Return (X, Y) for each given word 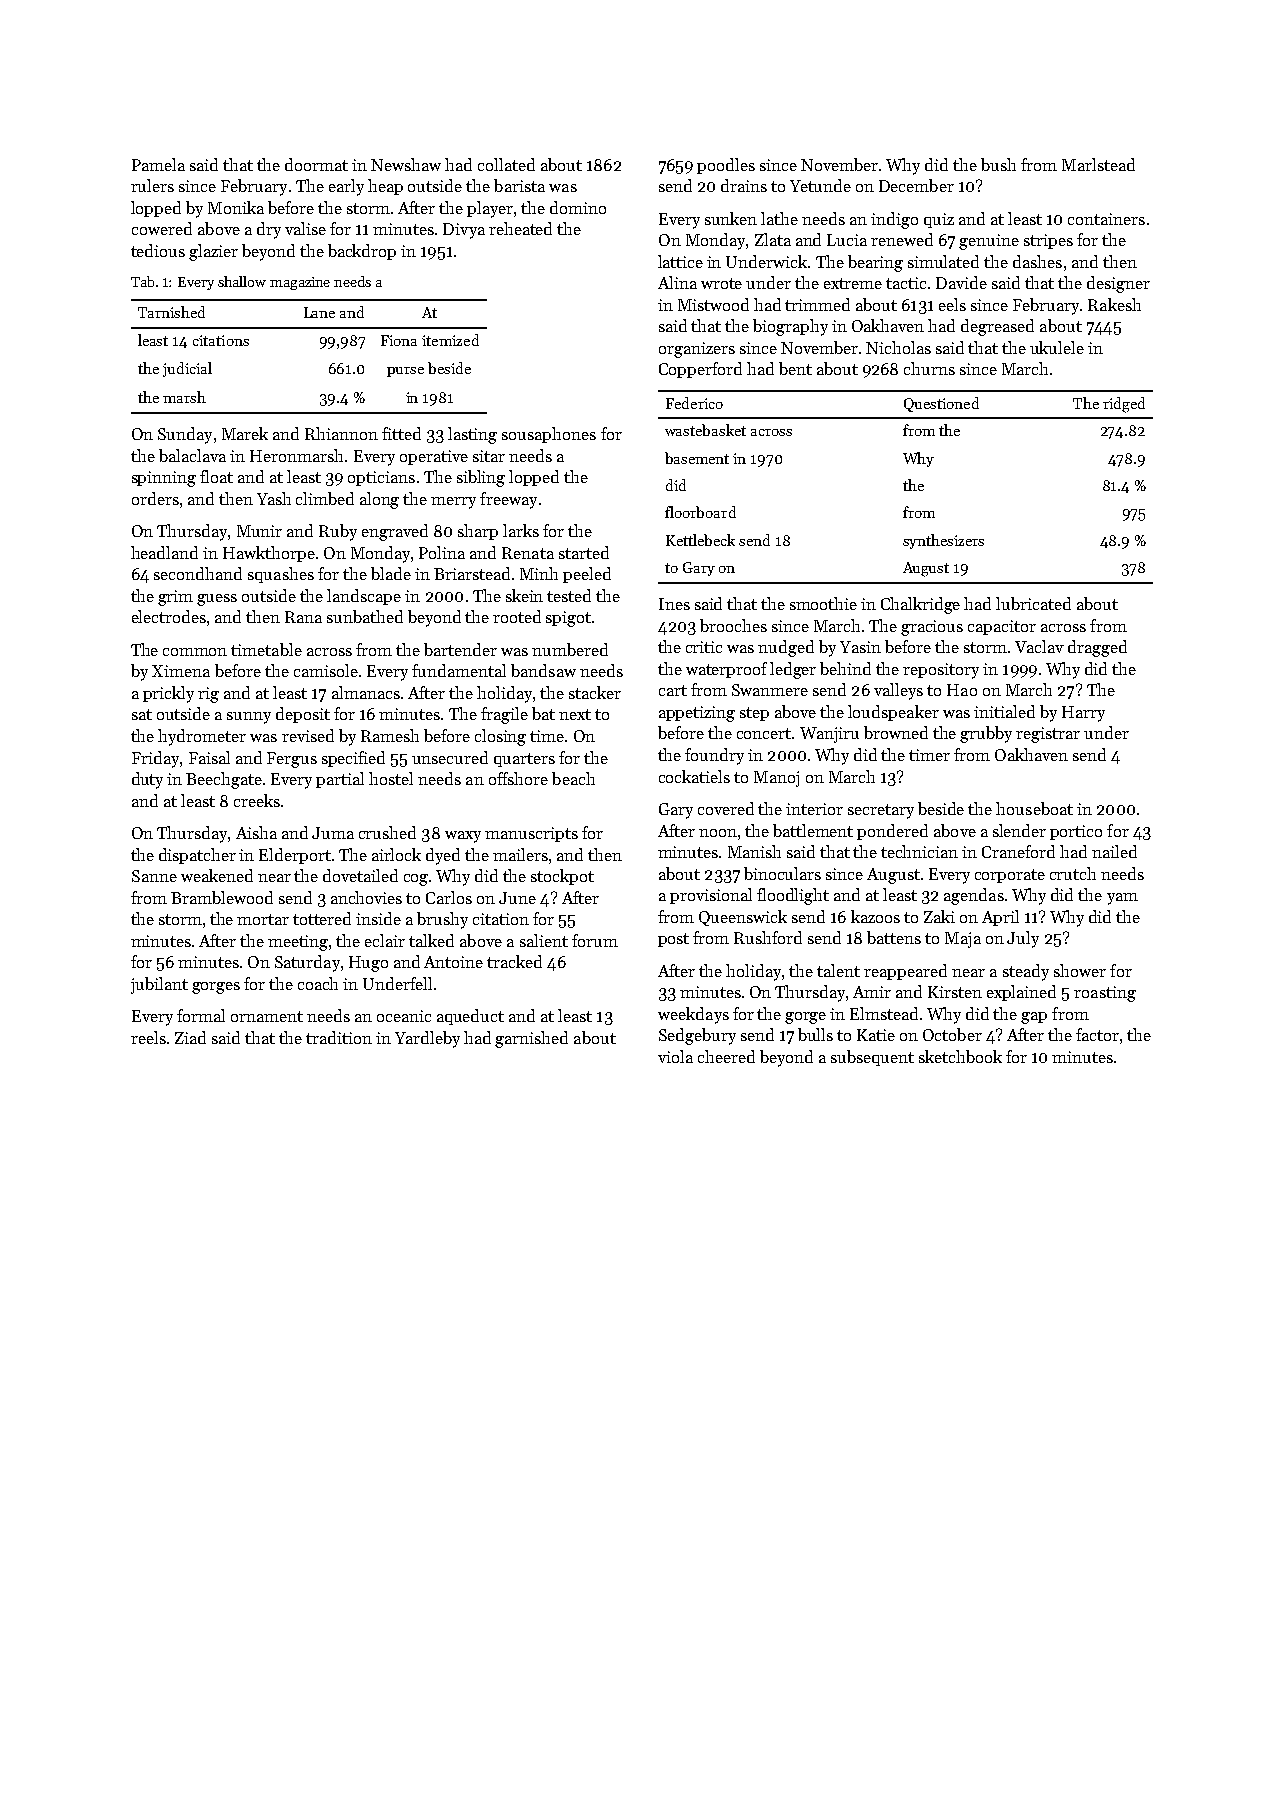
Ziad (190, 1037)
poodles (726, 166)
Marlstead (1098, 164)
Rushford (768, 937)
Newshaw (406, 164)
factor (1097, 1034)
